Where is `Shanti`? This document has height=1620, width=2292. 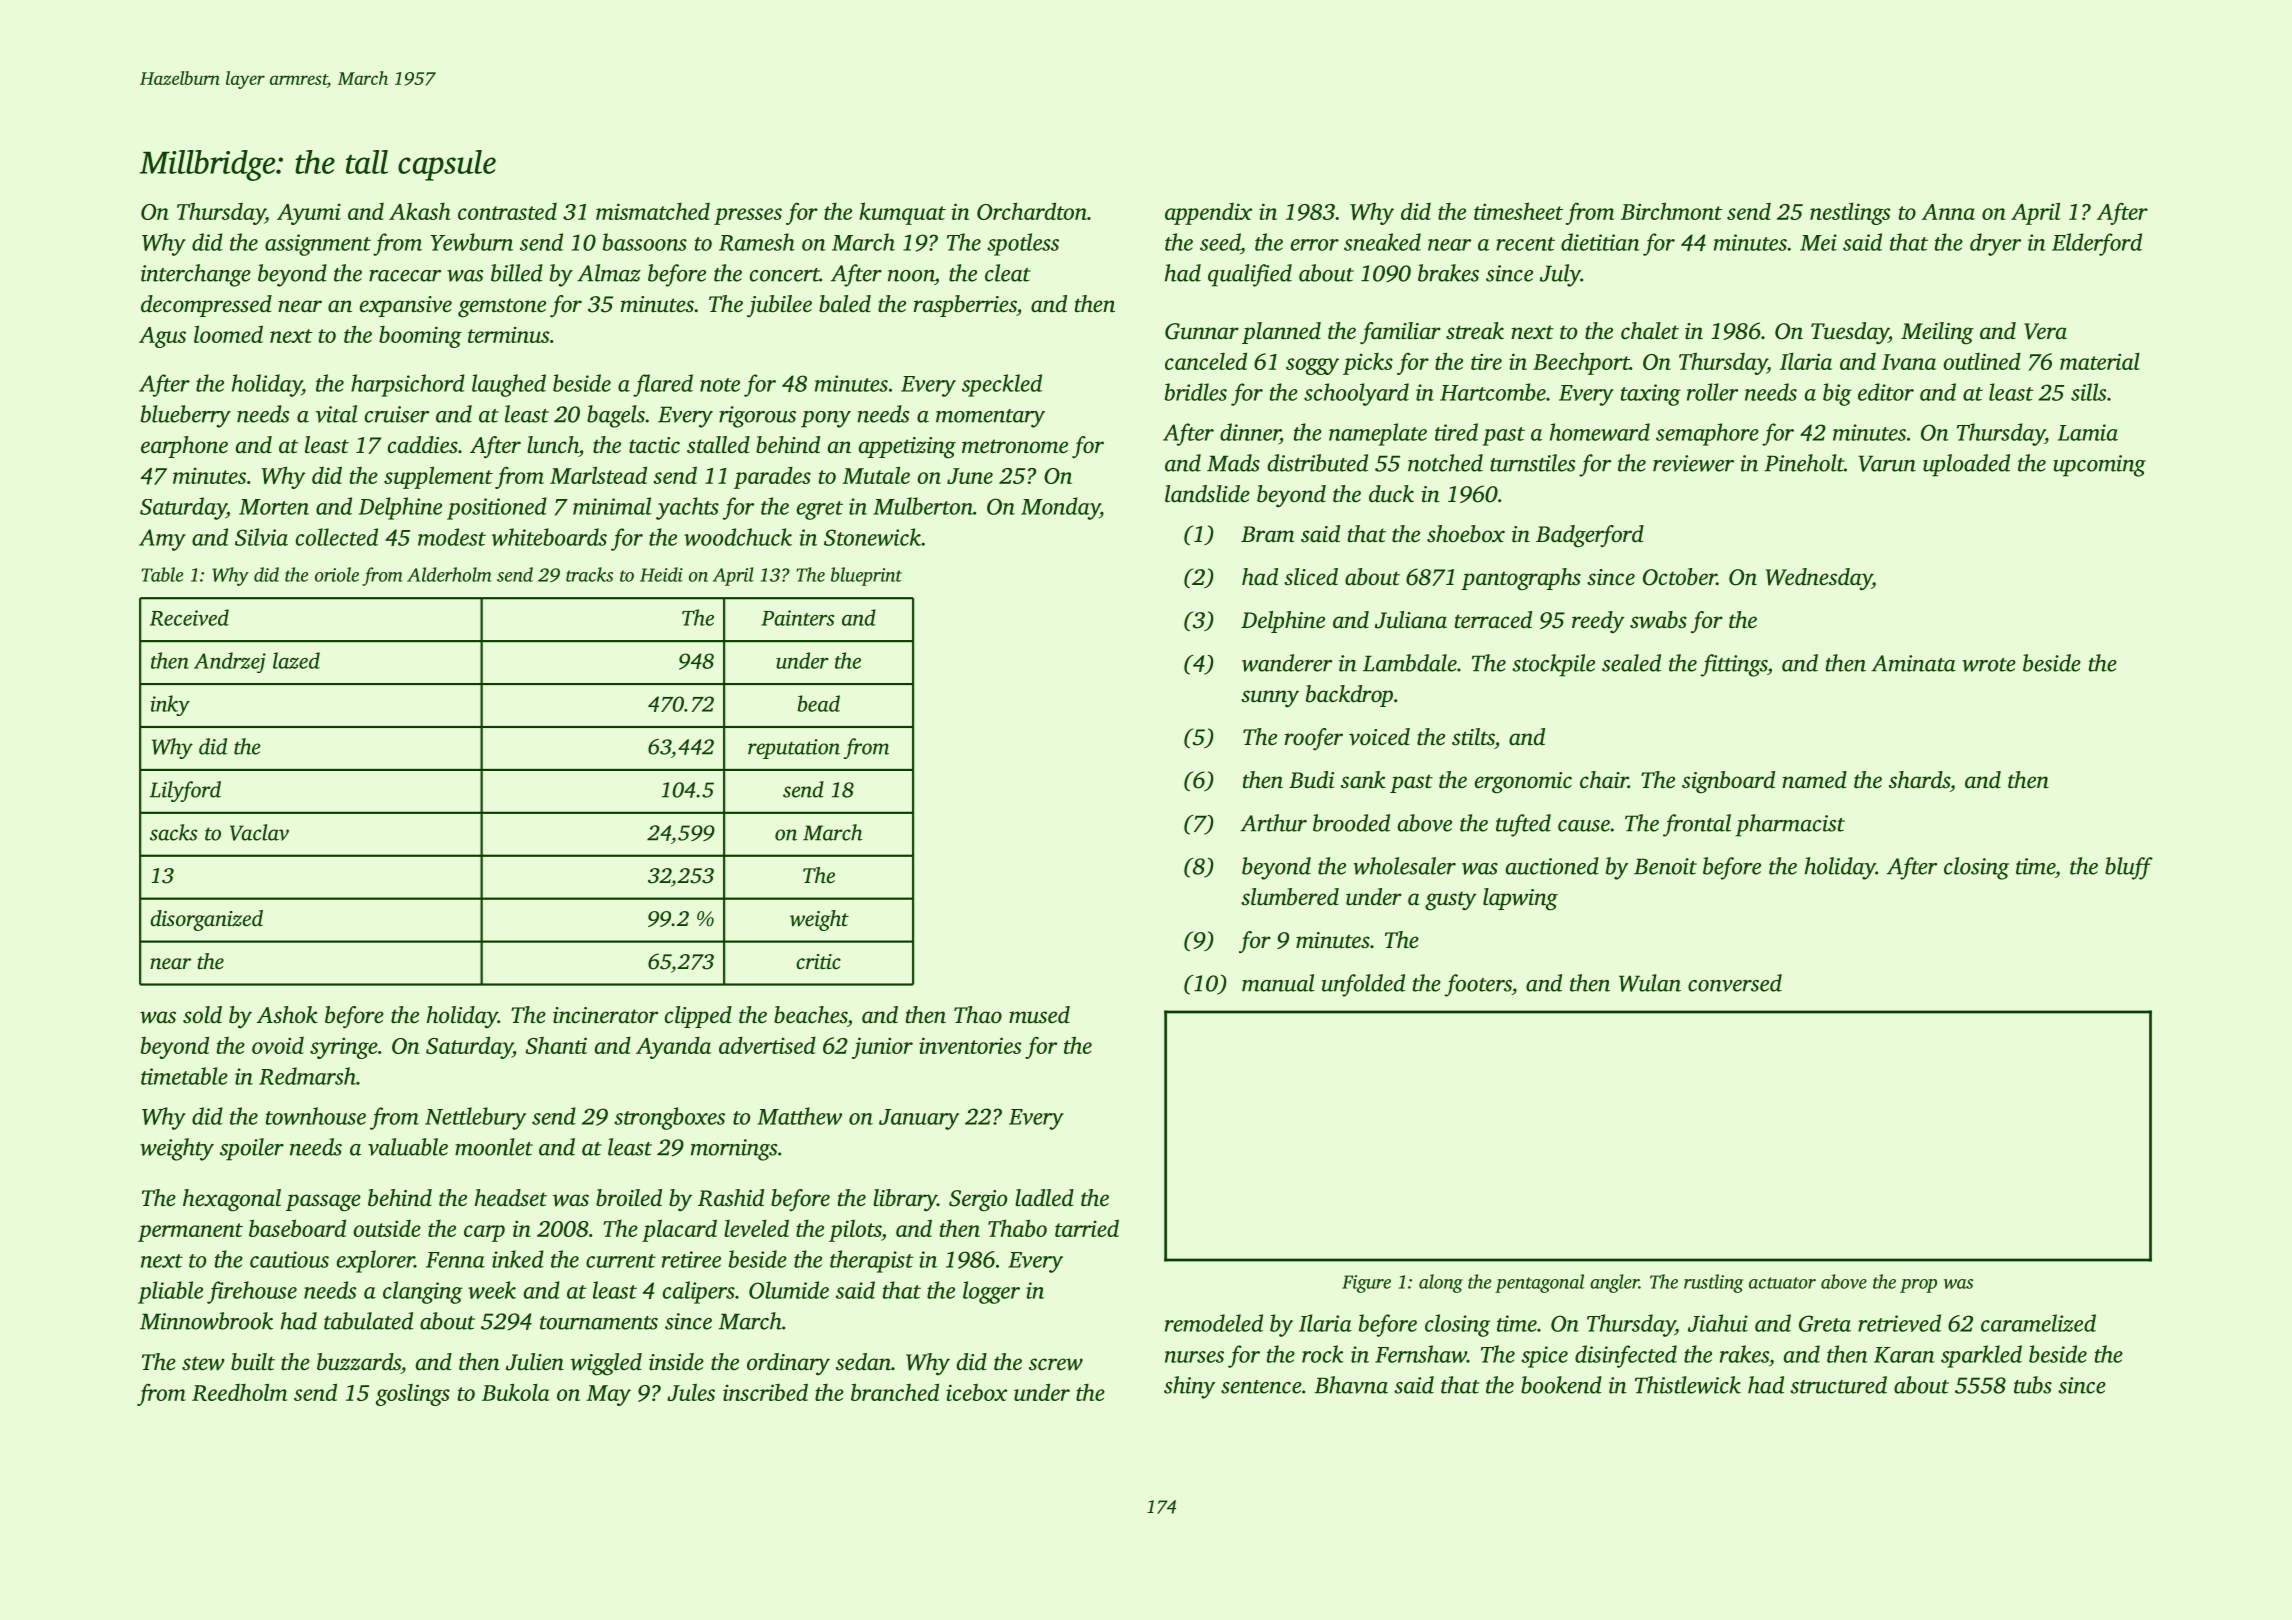
Shanti is located at coordinates (556, 1045).
